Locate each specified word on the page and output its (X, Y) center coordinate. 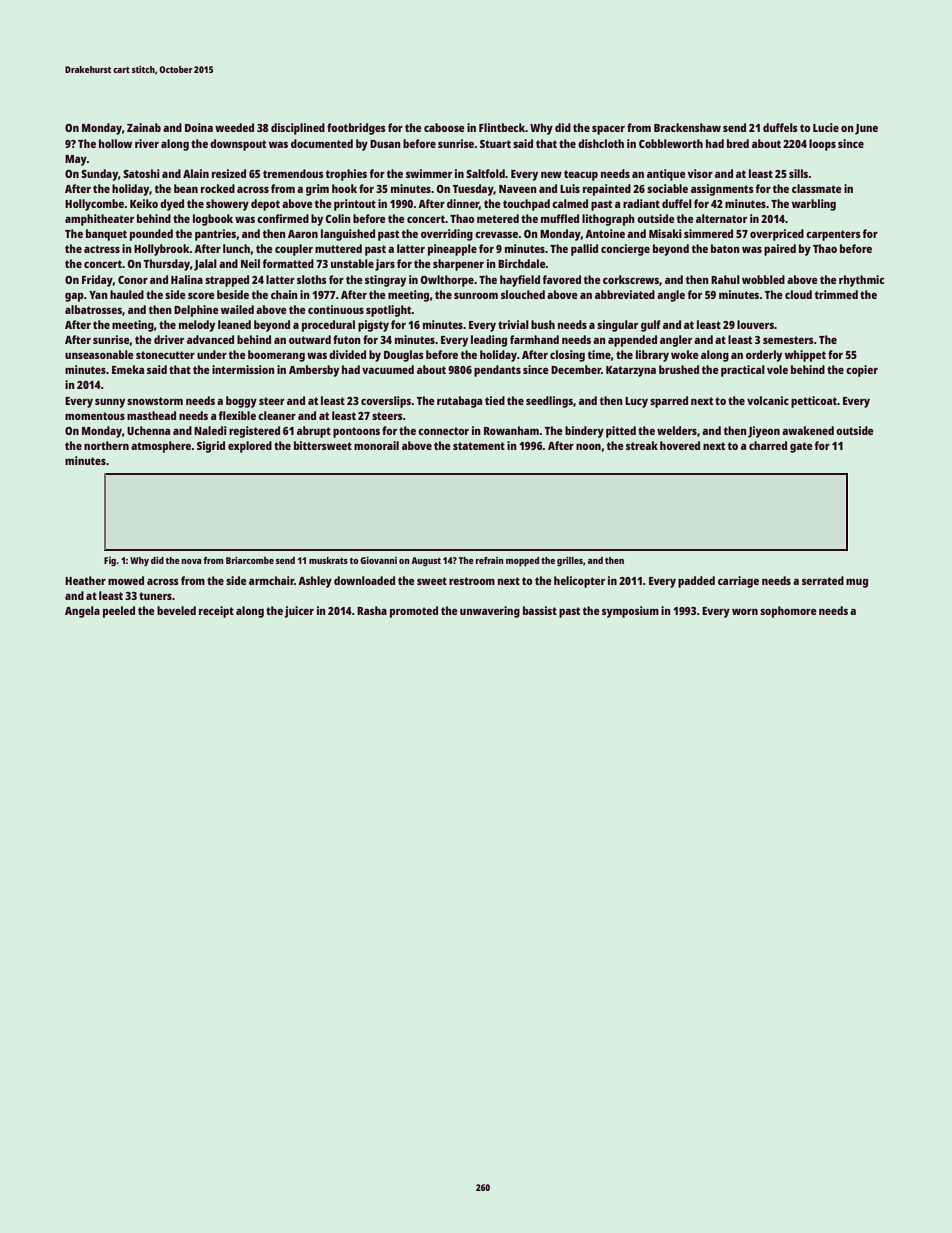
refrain (490, 560)
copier (862, 371)
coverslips (386, 402)
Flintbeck (502, 127)
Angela (82, 612)
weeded (234, 127)
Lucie (826, 127)
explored (250, 447)
